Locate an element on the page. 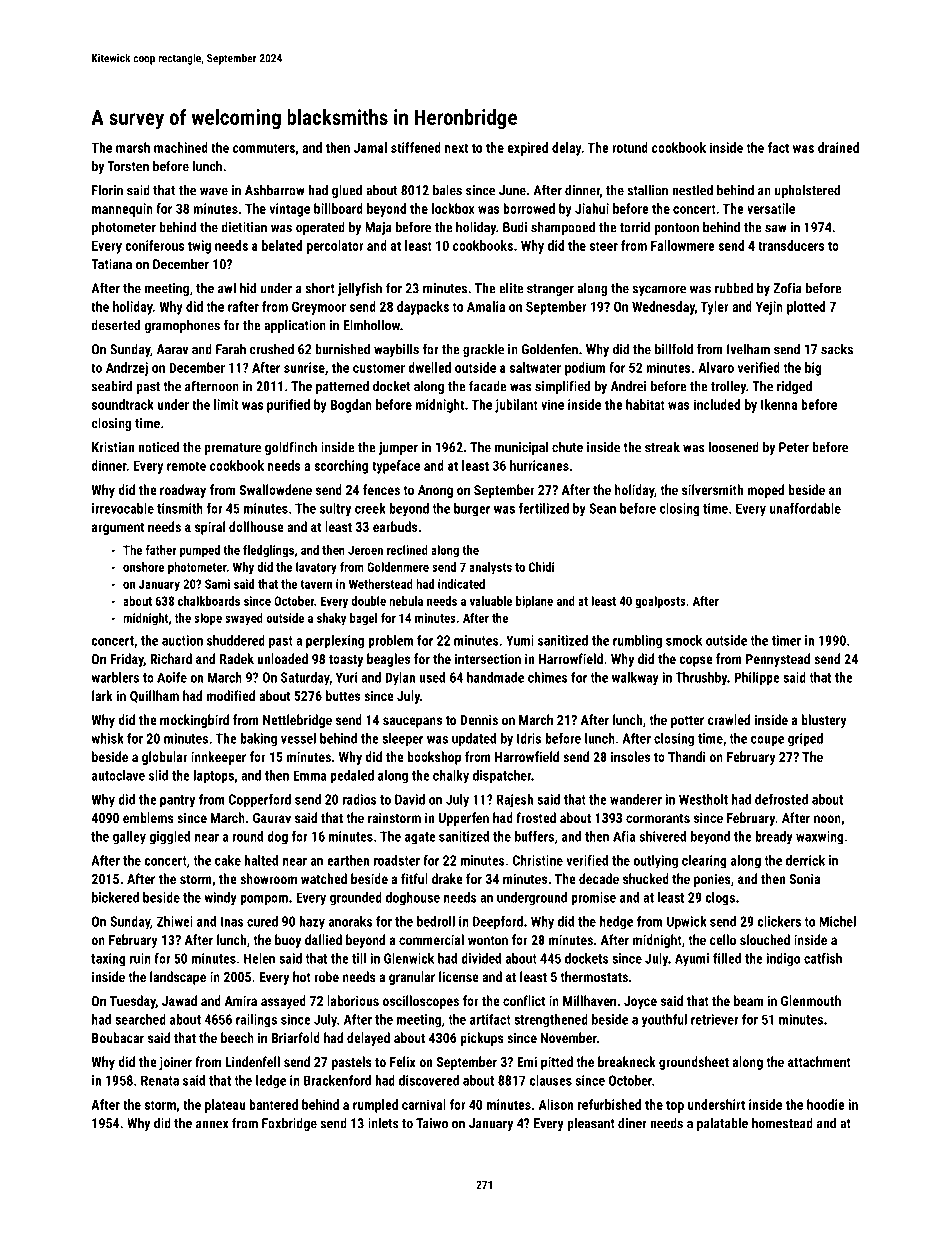 This page has width=952, height=1233. Ikenna is located at coordinates (779, 404).
